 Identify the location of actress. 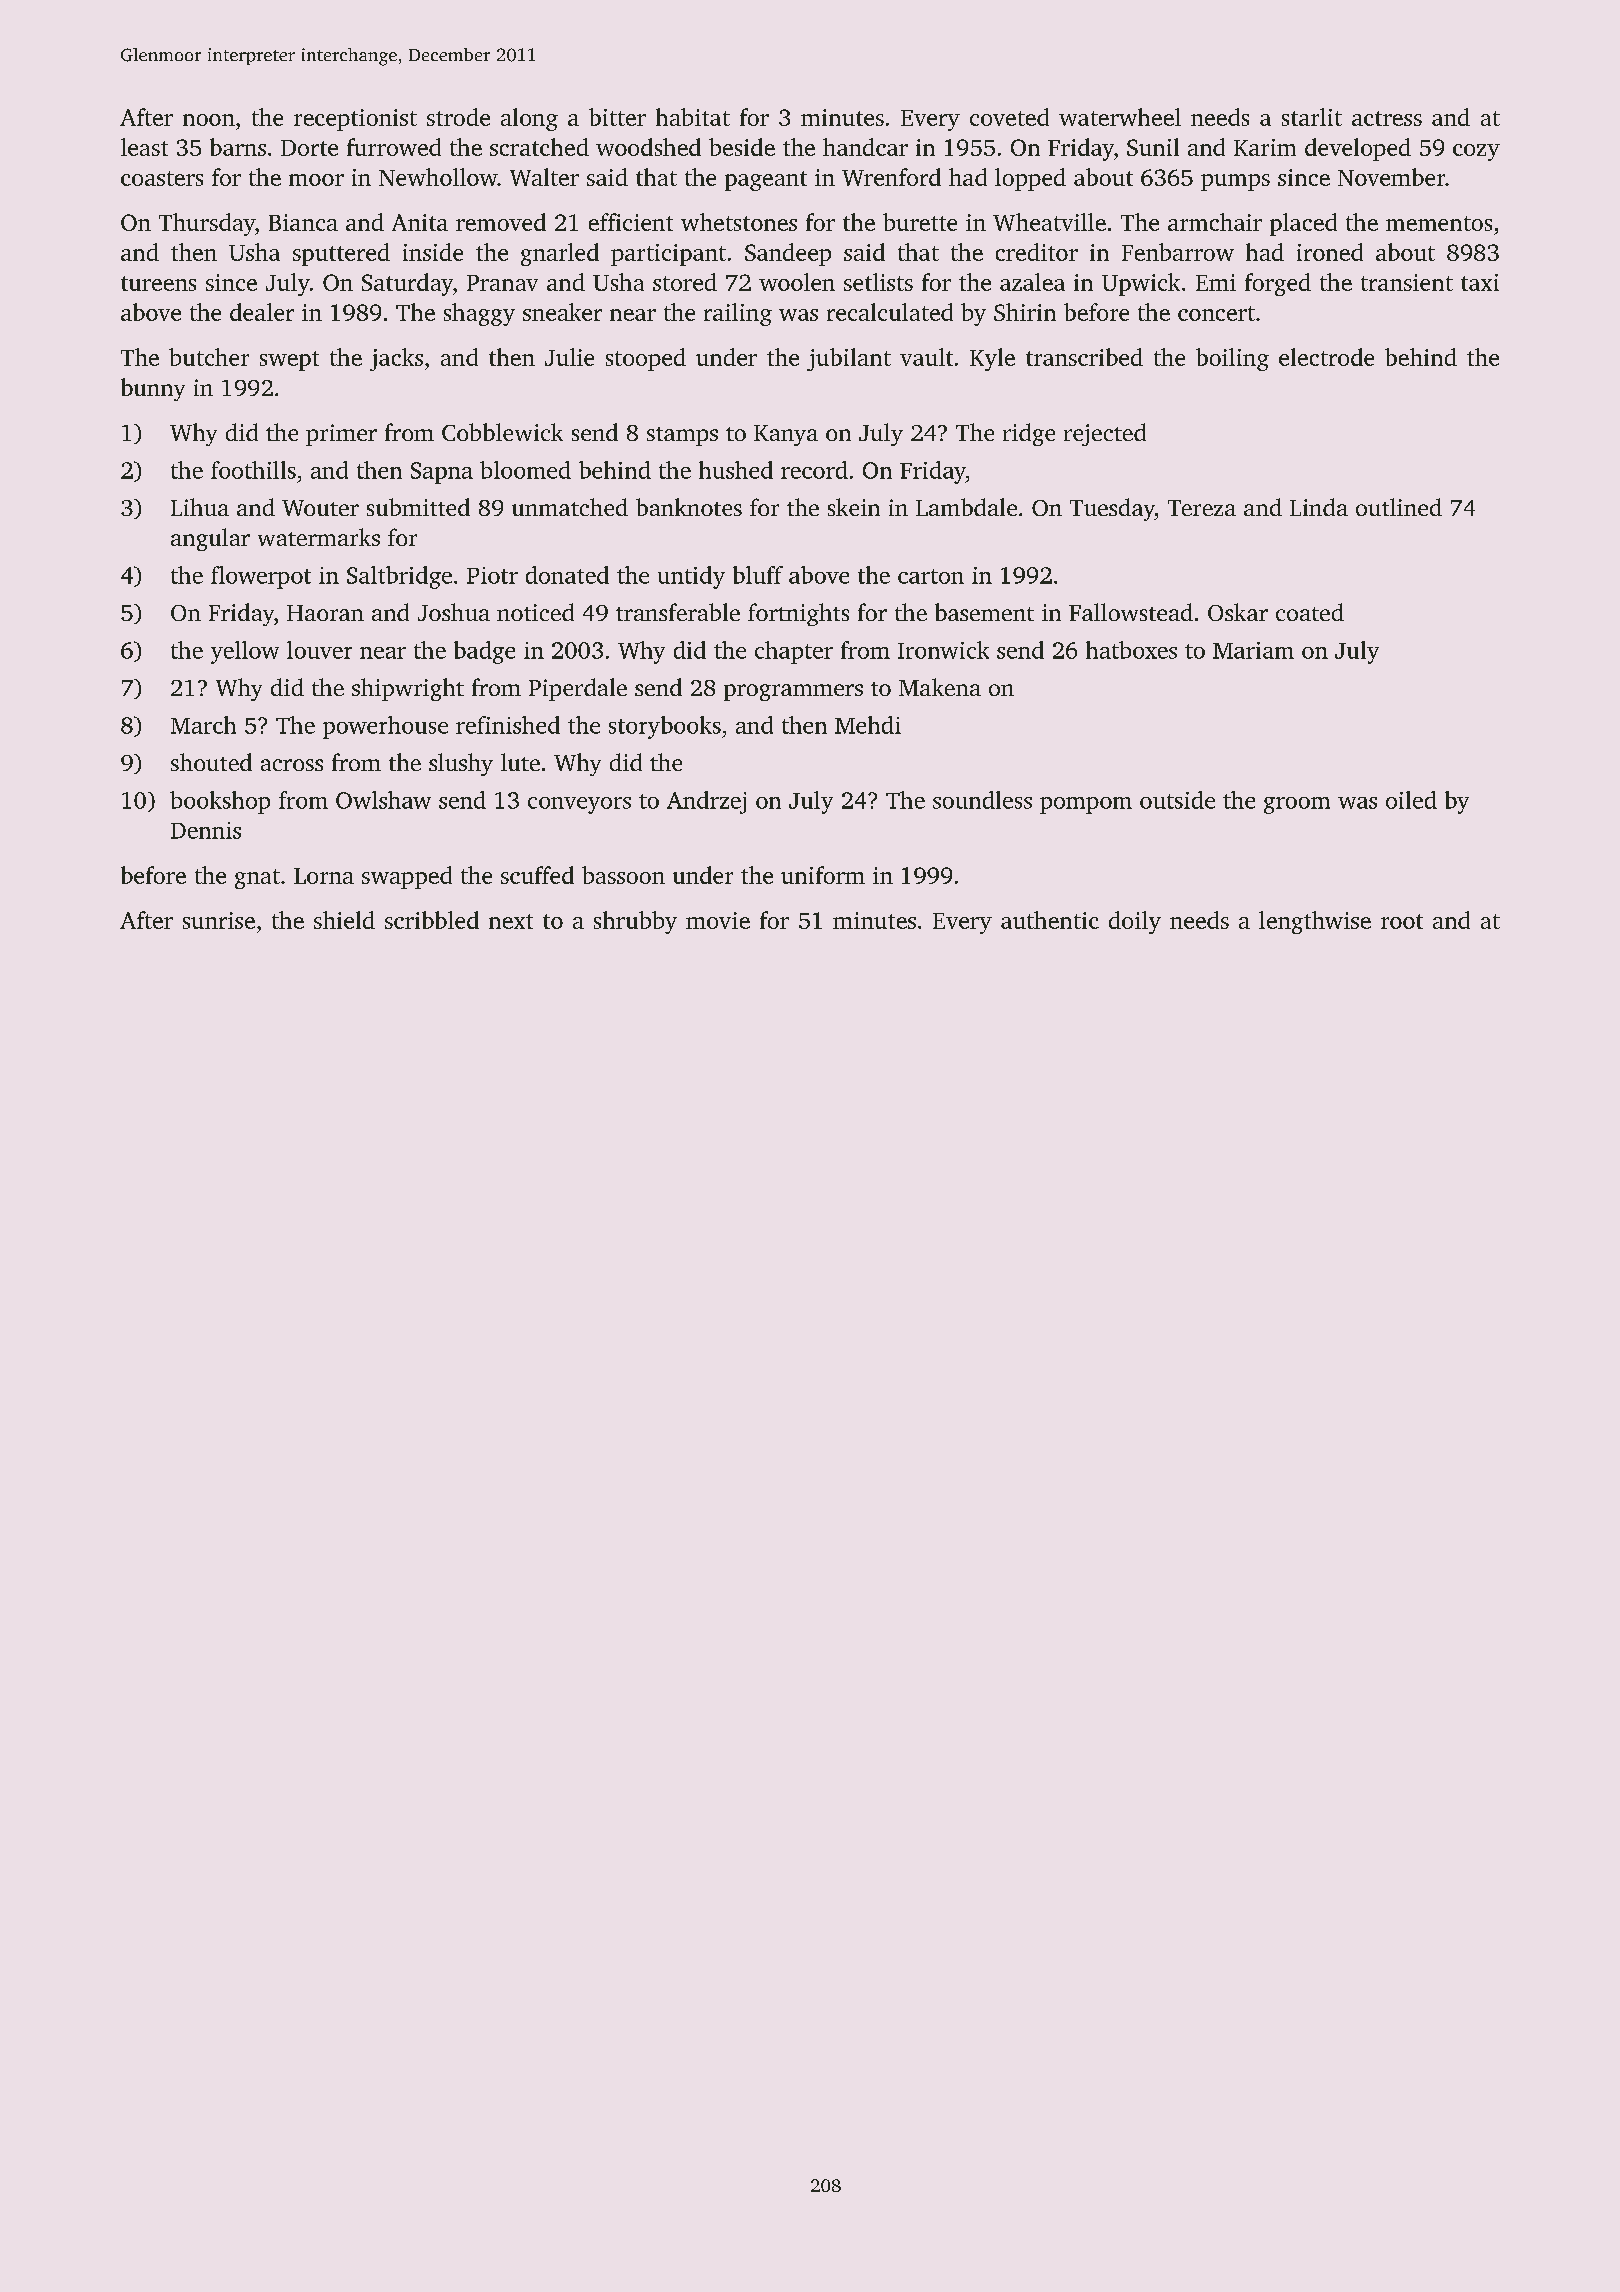
(1387, 118).
